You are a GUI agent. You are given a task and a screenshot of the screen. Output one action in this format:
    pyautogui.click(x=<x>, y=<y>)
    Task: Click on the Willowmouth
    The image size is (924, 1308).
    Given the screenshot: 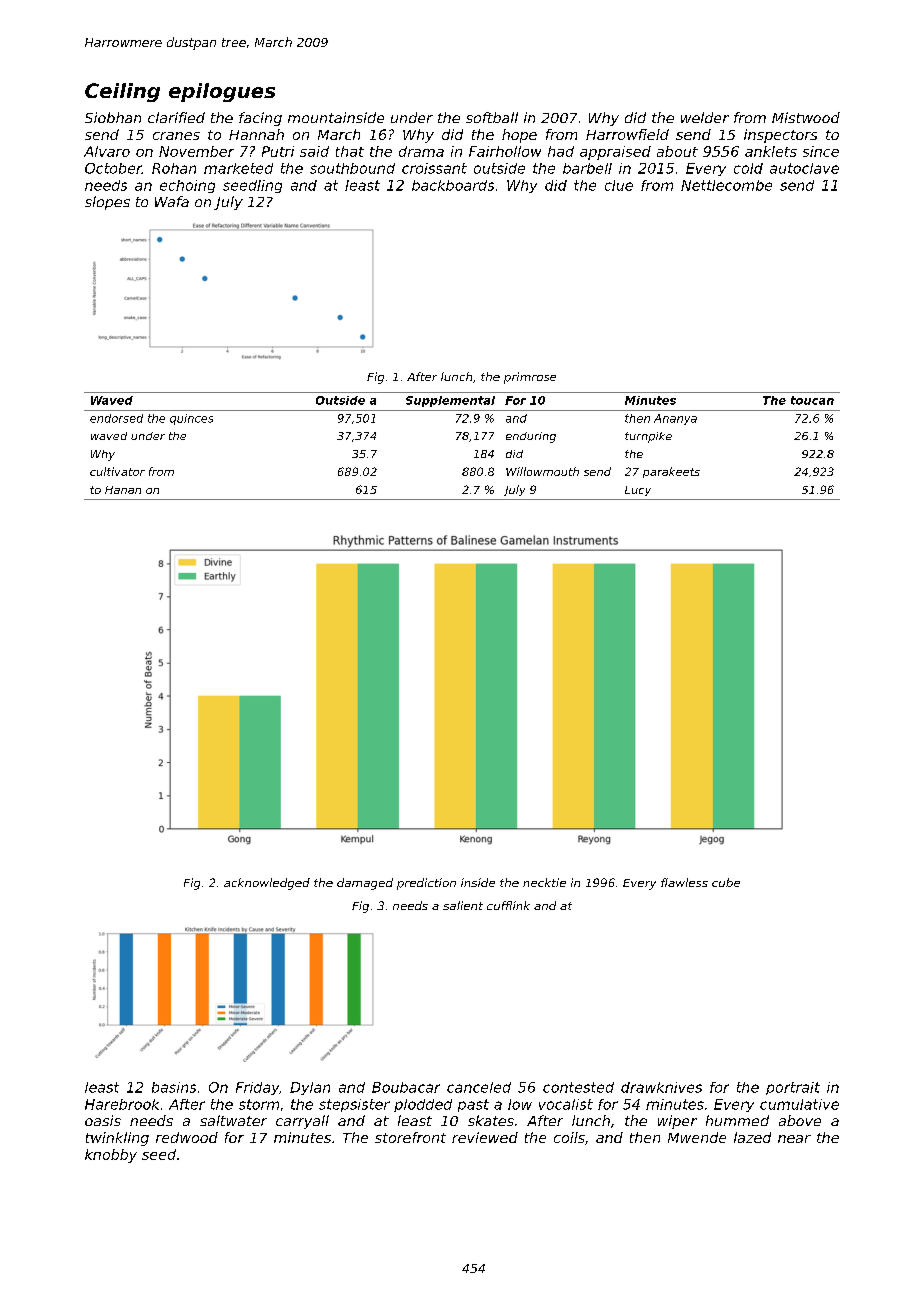 What is the action you would take?
    pyautogui.click(x=542, y=471)
